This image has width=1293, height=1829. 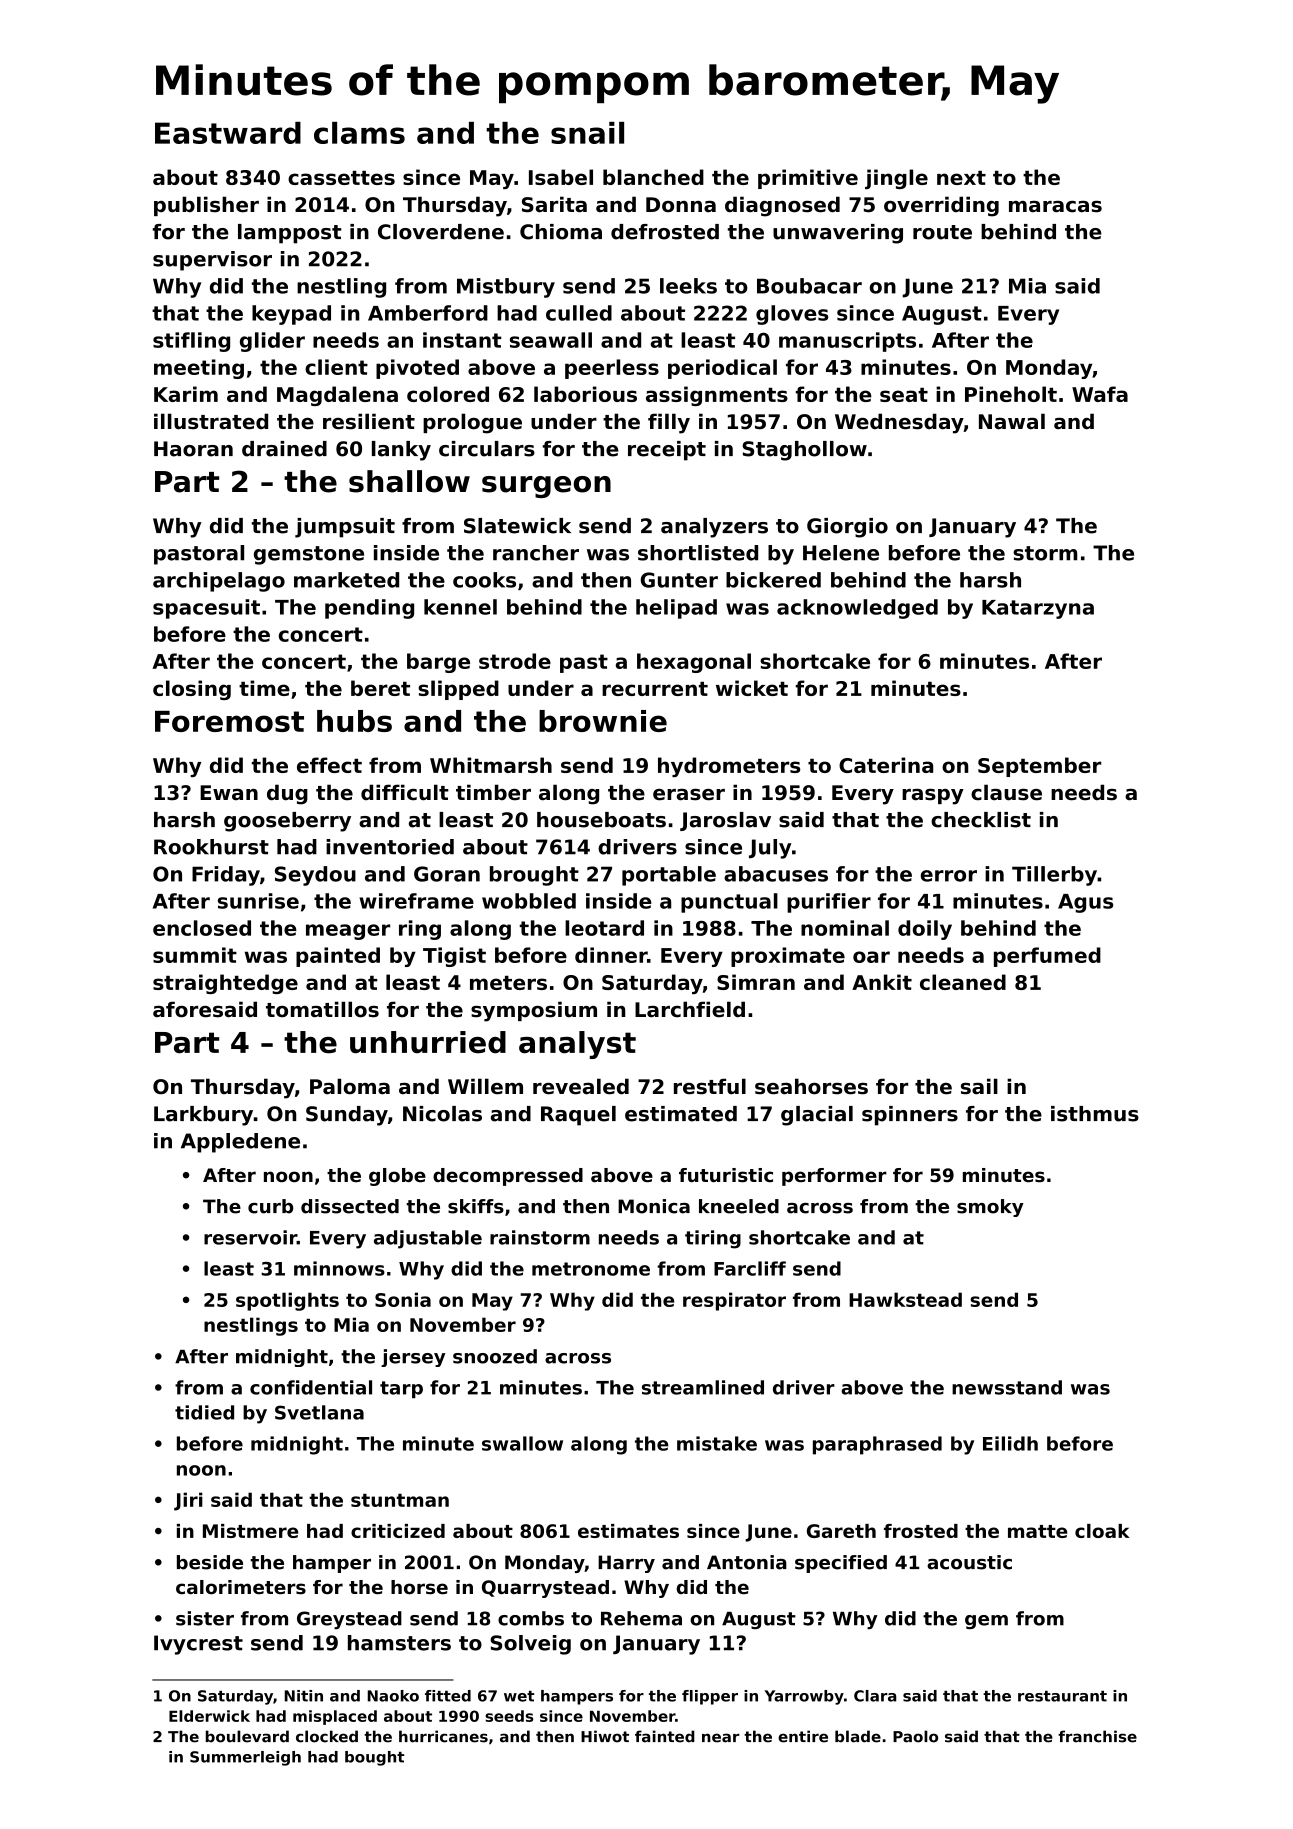 What do you see at coordinates (915, 1736) in the image?
I see `Paolo` at bounding box center [915, 1736].
